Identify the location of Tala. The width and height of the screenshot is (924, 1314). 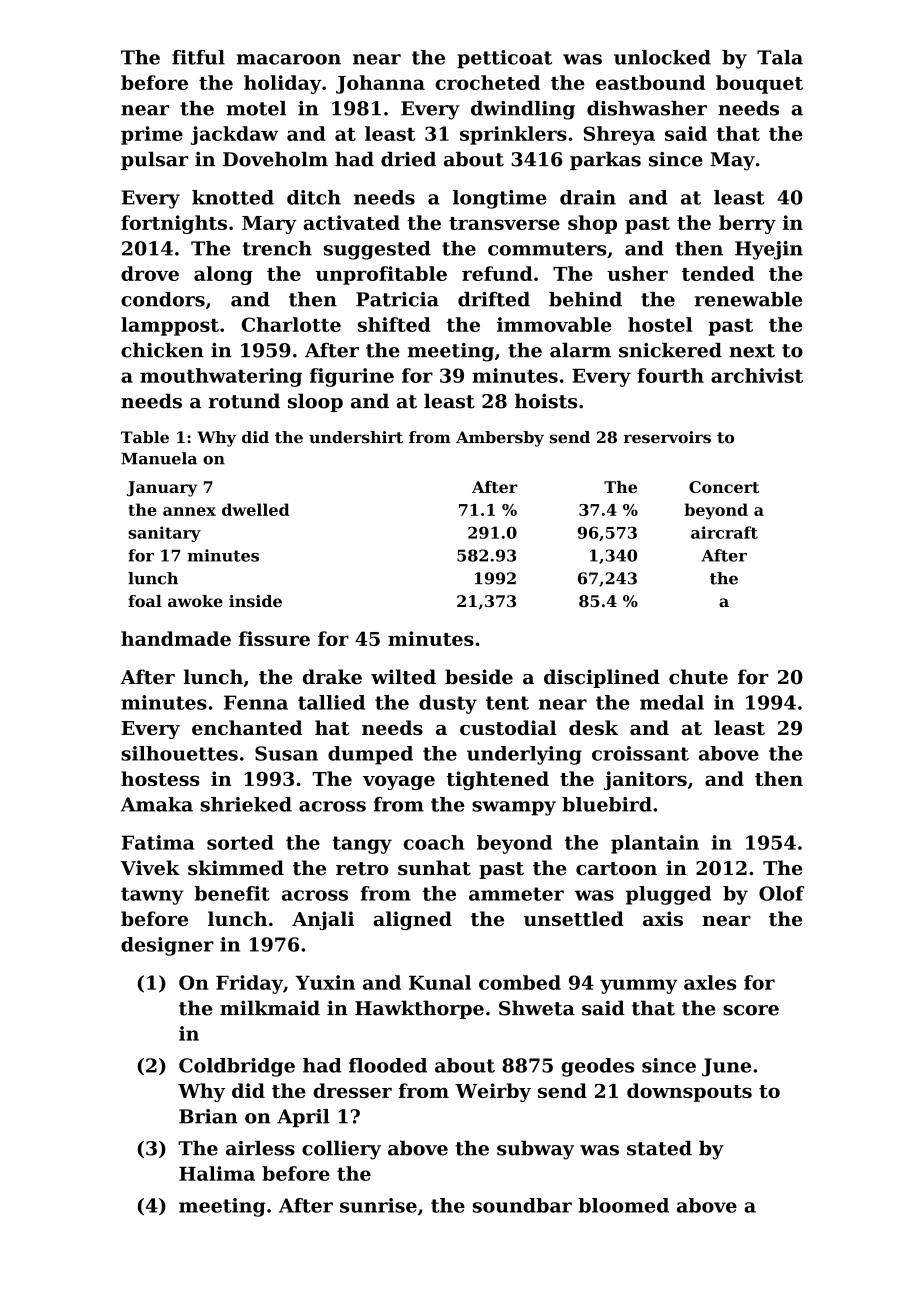
(780, 57).
